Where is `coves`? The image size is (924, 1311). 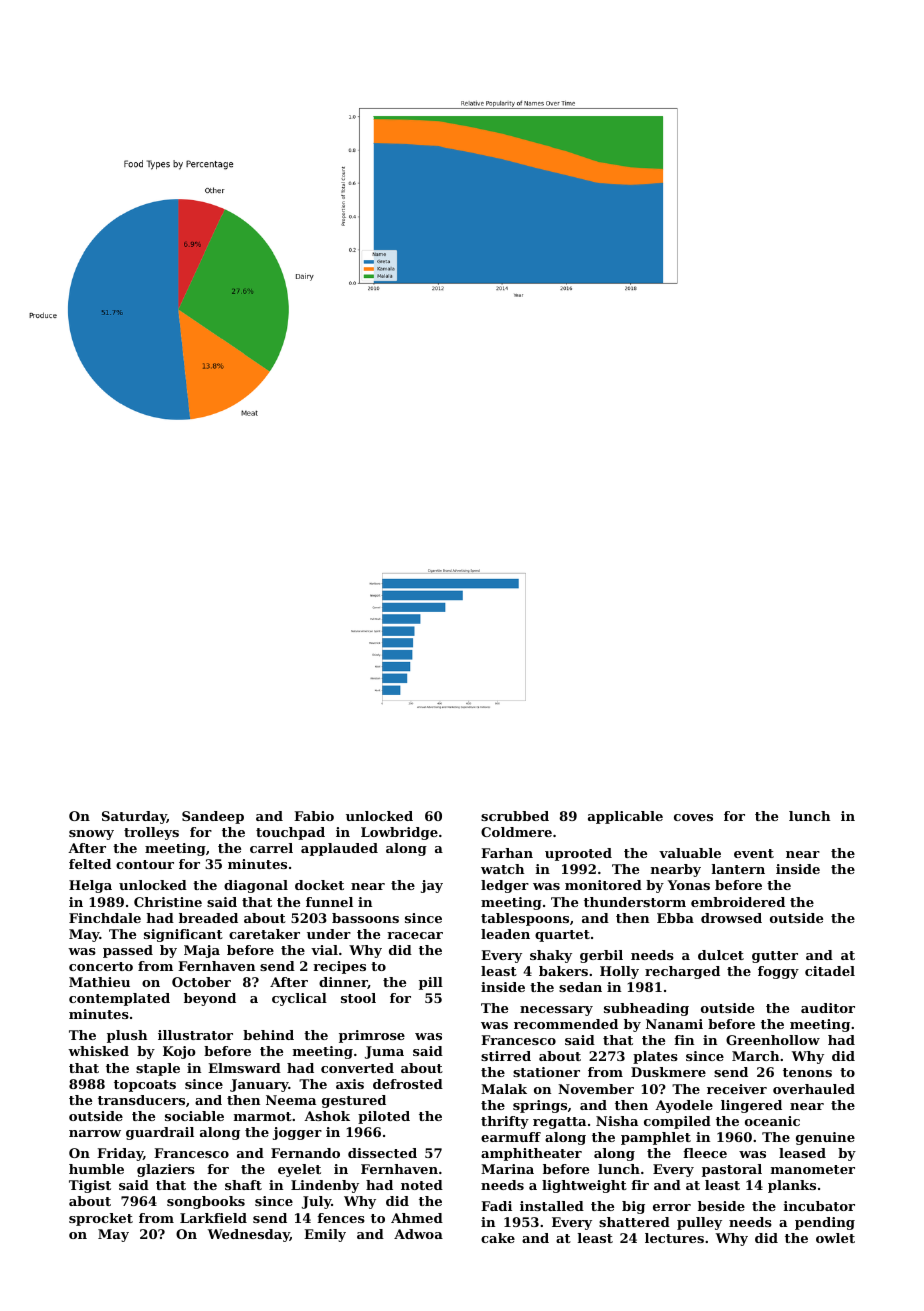
coves is located at coordinates (693, 817).
